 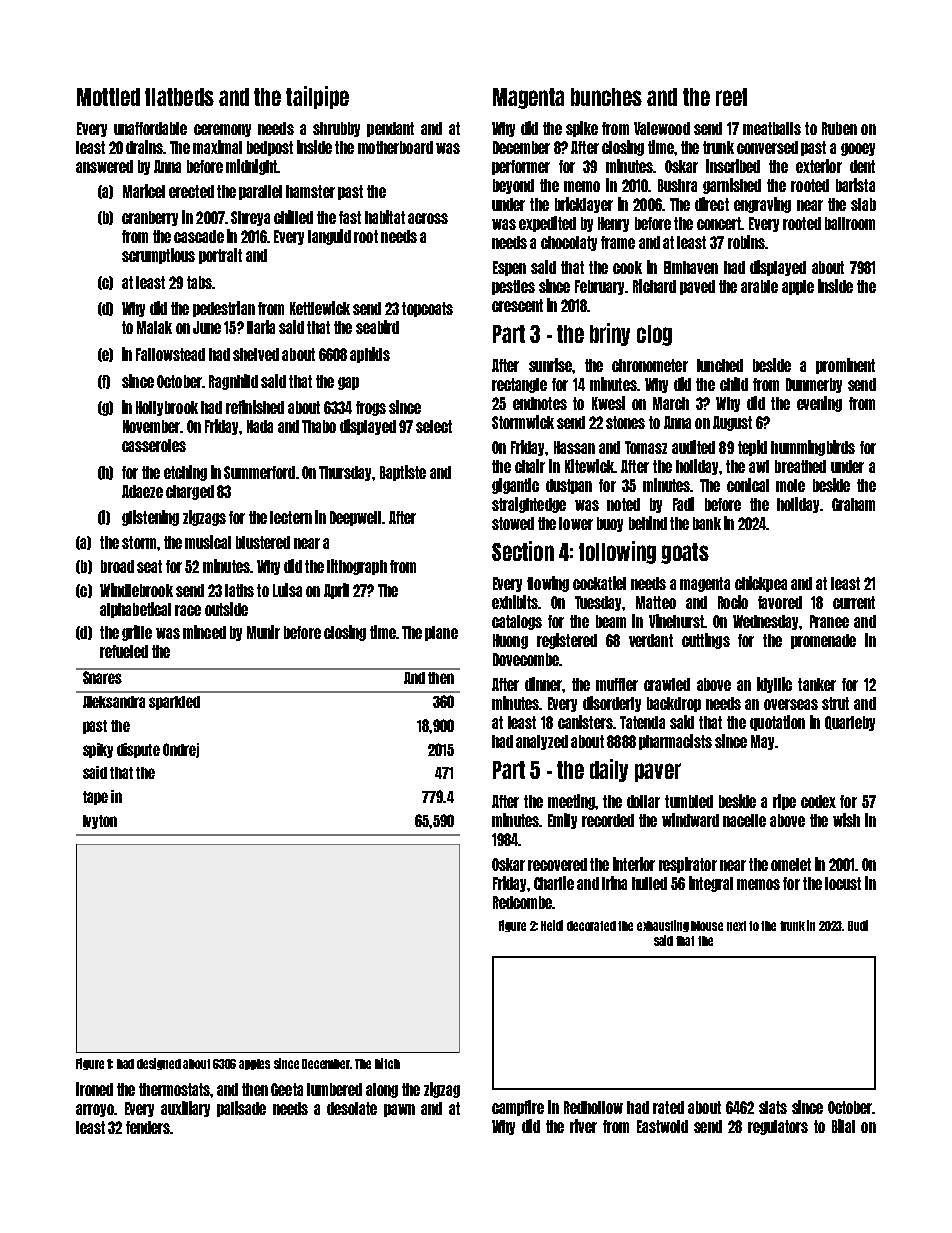 What do you see at coordinates (606, 97) in the page?
I see `bunches` at bounding box center [606, 97].
